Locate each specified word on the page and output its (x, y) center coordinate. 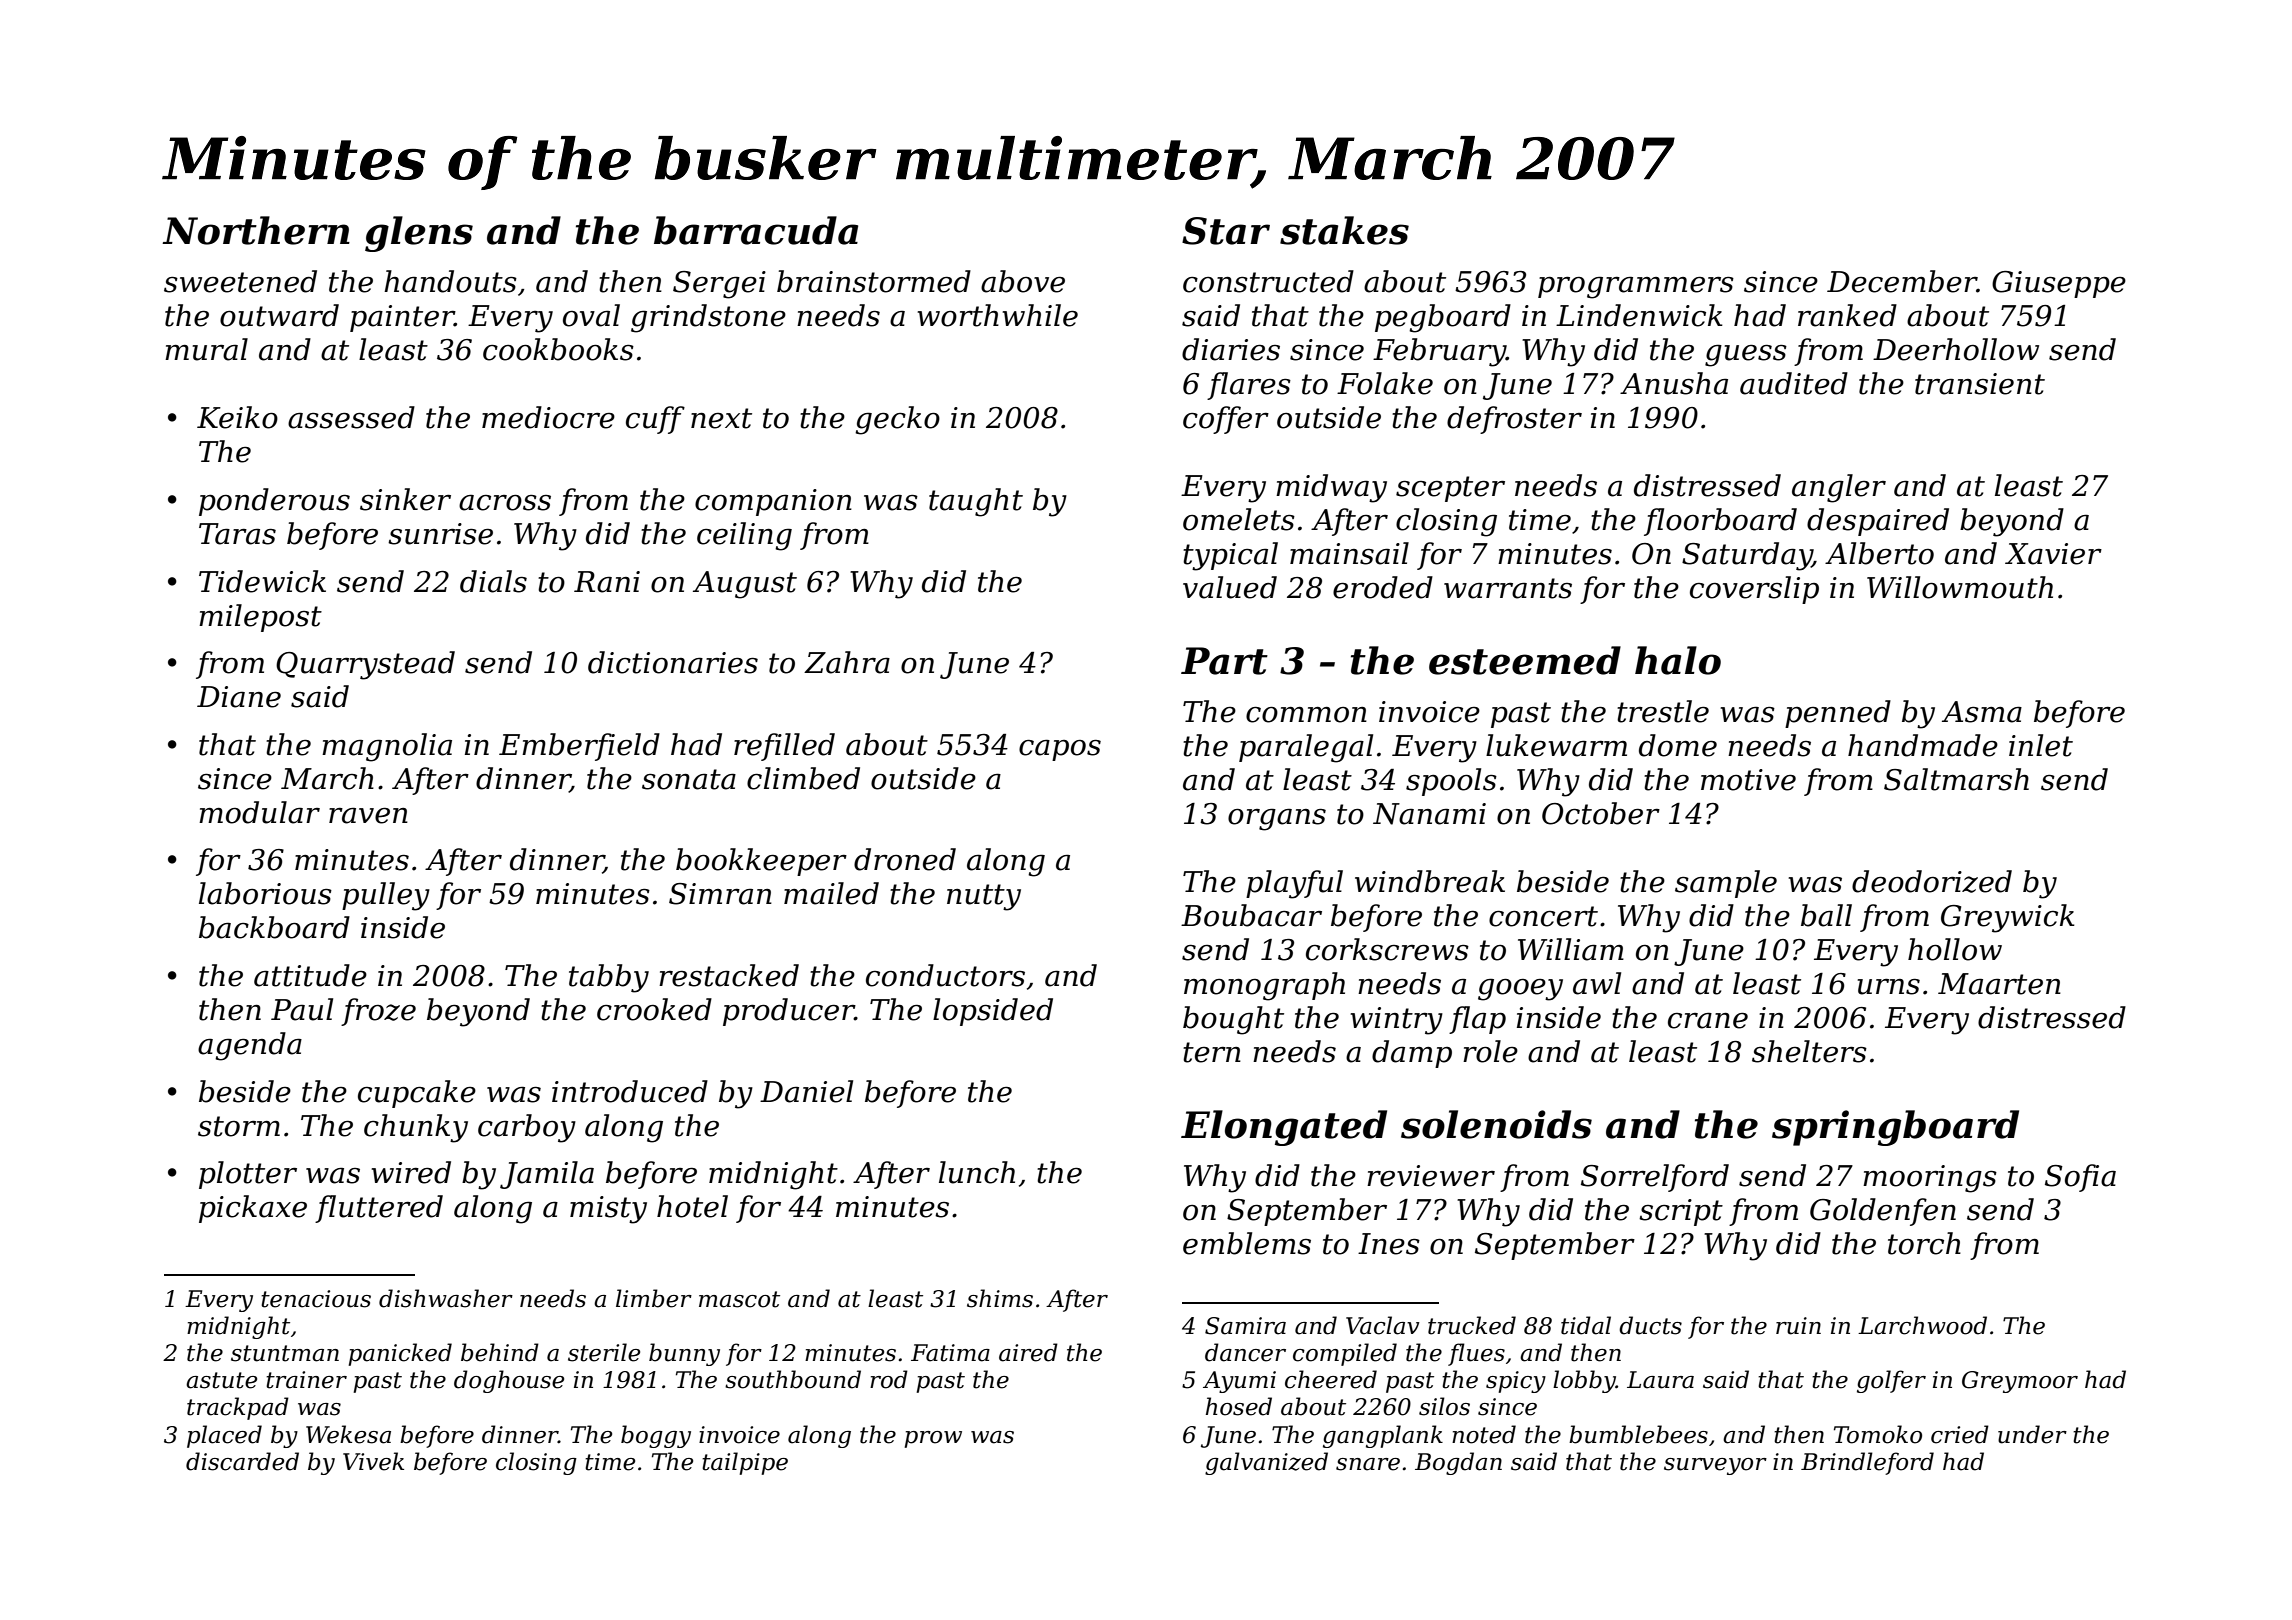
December (1902, 281)
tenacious (316, 1299)
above (1023, 281)
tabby (609, 978)
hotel (692, 1206)
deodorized (1932, 881)
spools (1451, 782)
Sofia (2080, 1178)
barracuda (756, 230)
